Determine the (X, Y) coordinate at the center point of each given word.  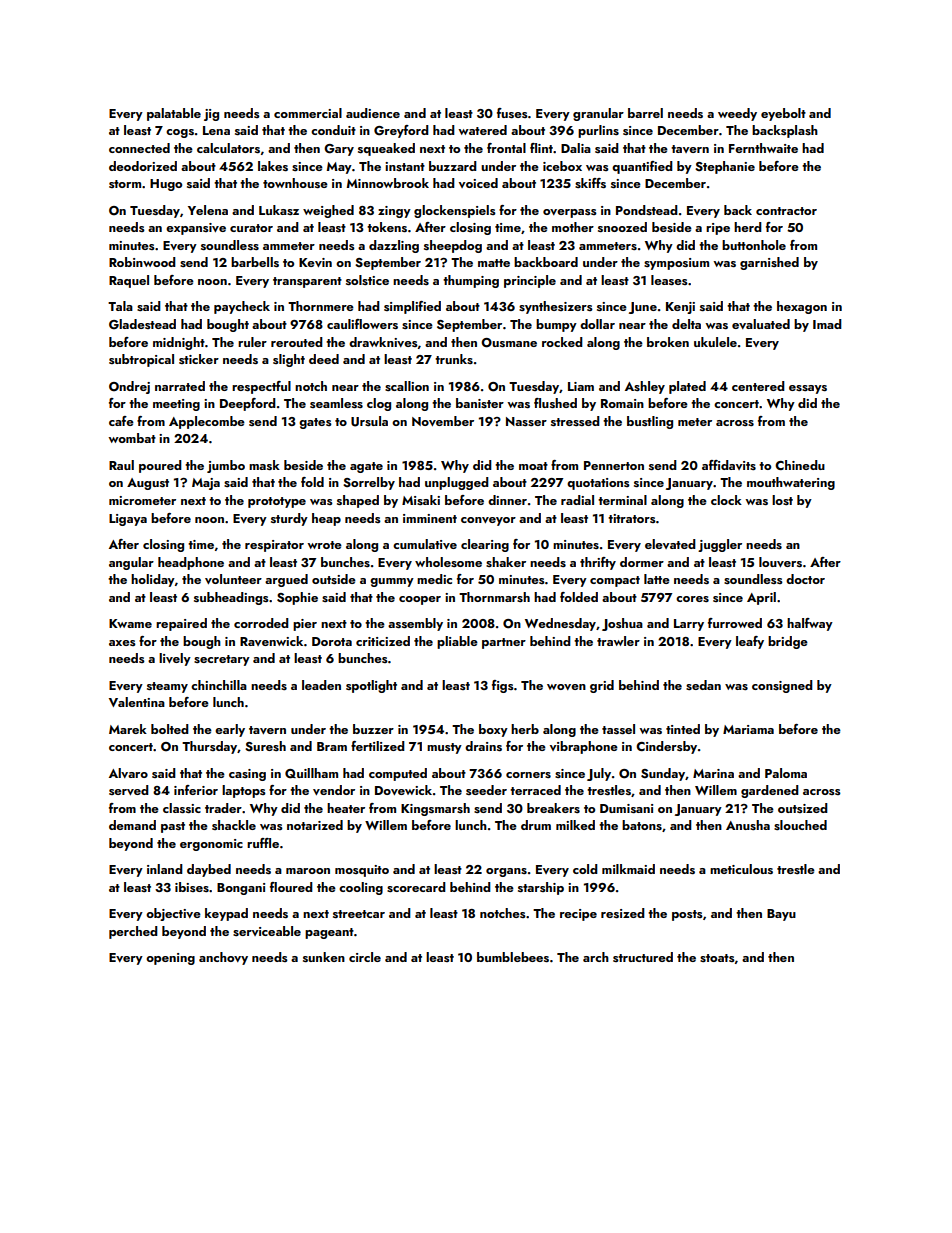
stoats (717, 958)
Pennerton (614, 465)
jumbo (226, 466)
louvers (780, 562)
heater (346, 808)
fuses (512, 113)
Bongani (241, 889)
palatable (174, 114)
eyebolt (783, 114)
